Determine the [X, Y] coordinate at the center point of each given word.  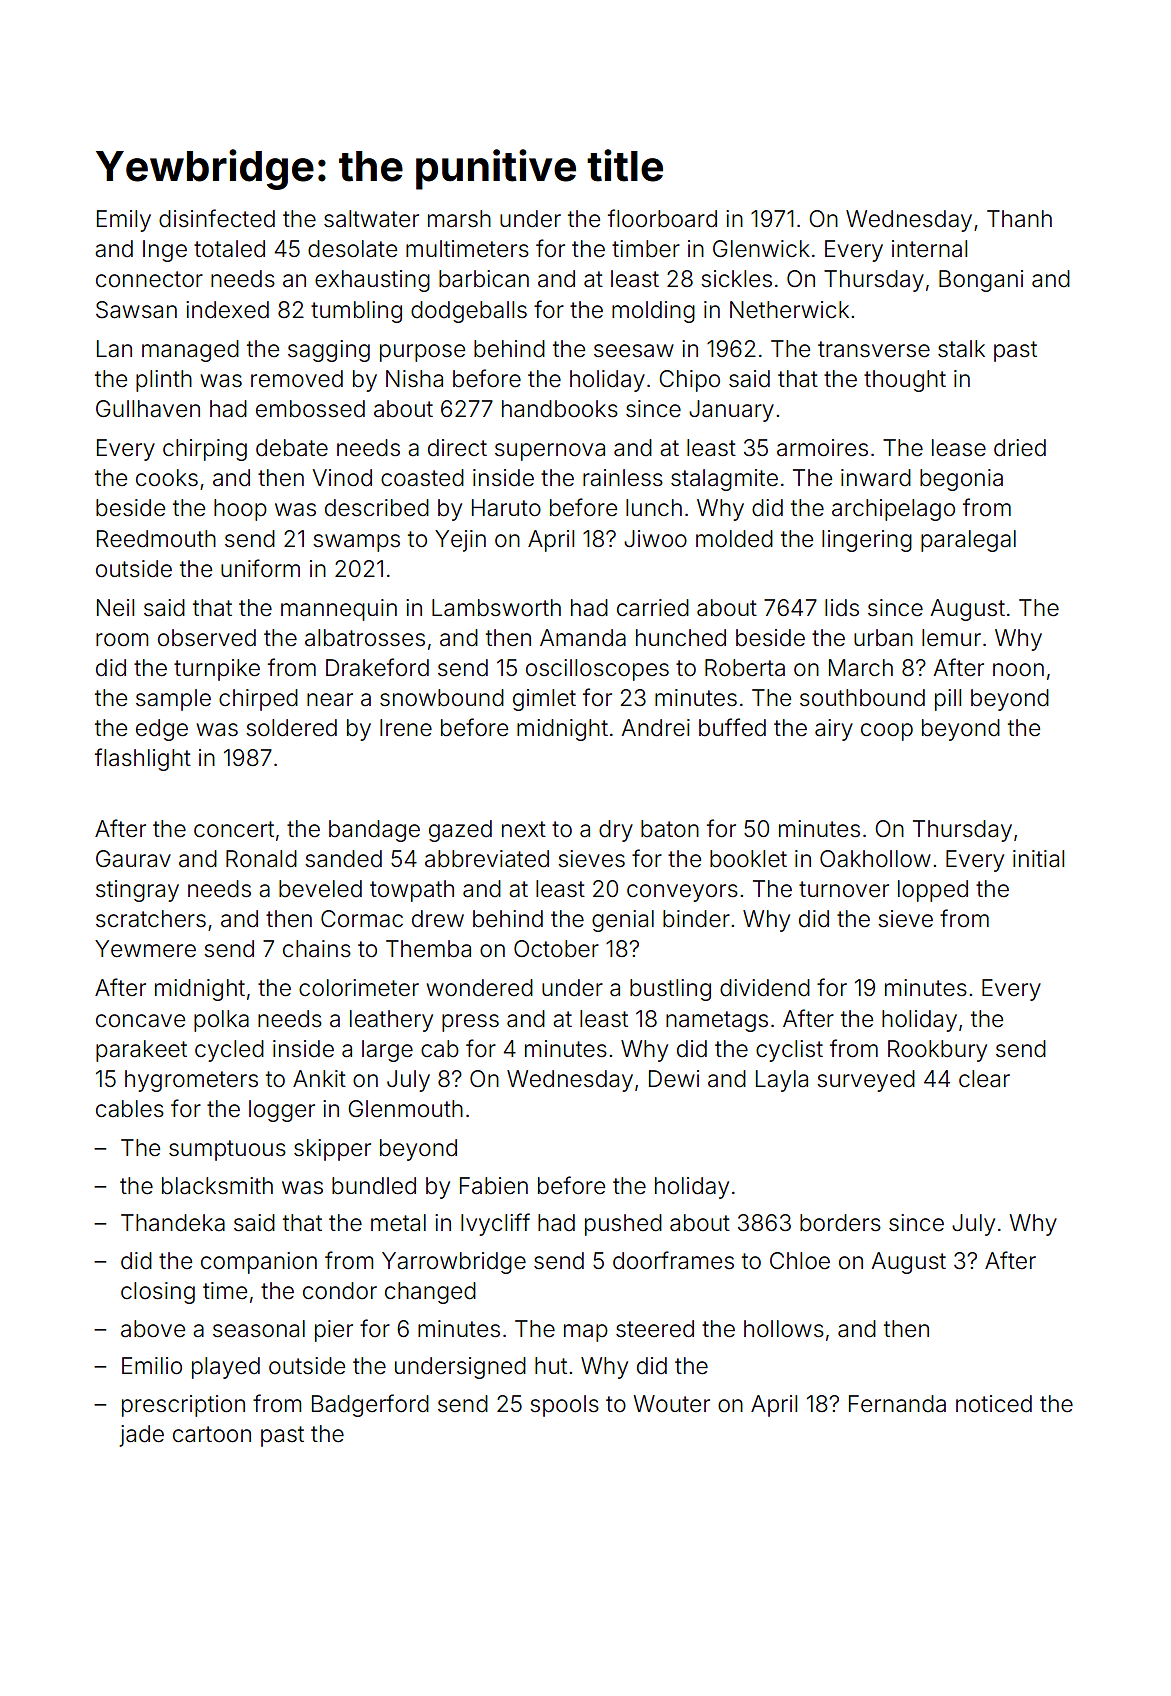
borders [840, 1223]
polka [221, 1021]
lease [959, 448]
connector [149, 279]
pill [948, 700]
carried [653, 608]
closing [158, 1293]
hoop [240, 510]
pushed [623, 1225]
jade [142, 1436]
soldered [291, 728]
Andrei [655, 728]
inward [876, 478]
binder [696, 919]
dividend [765, 988]
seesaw [634, 351]
